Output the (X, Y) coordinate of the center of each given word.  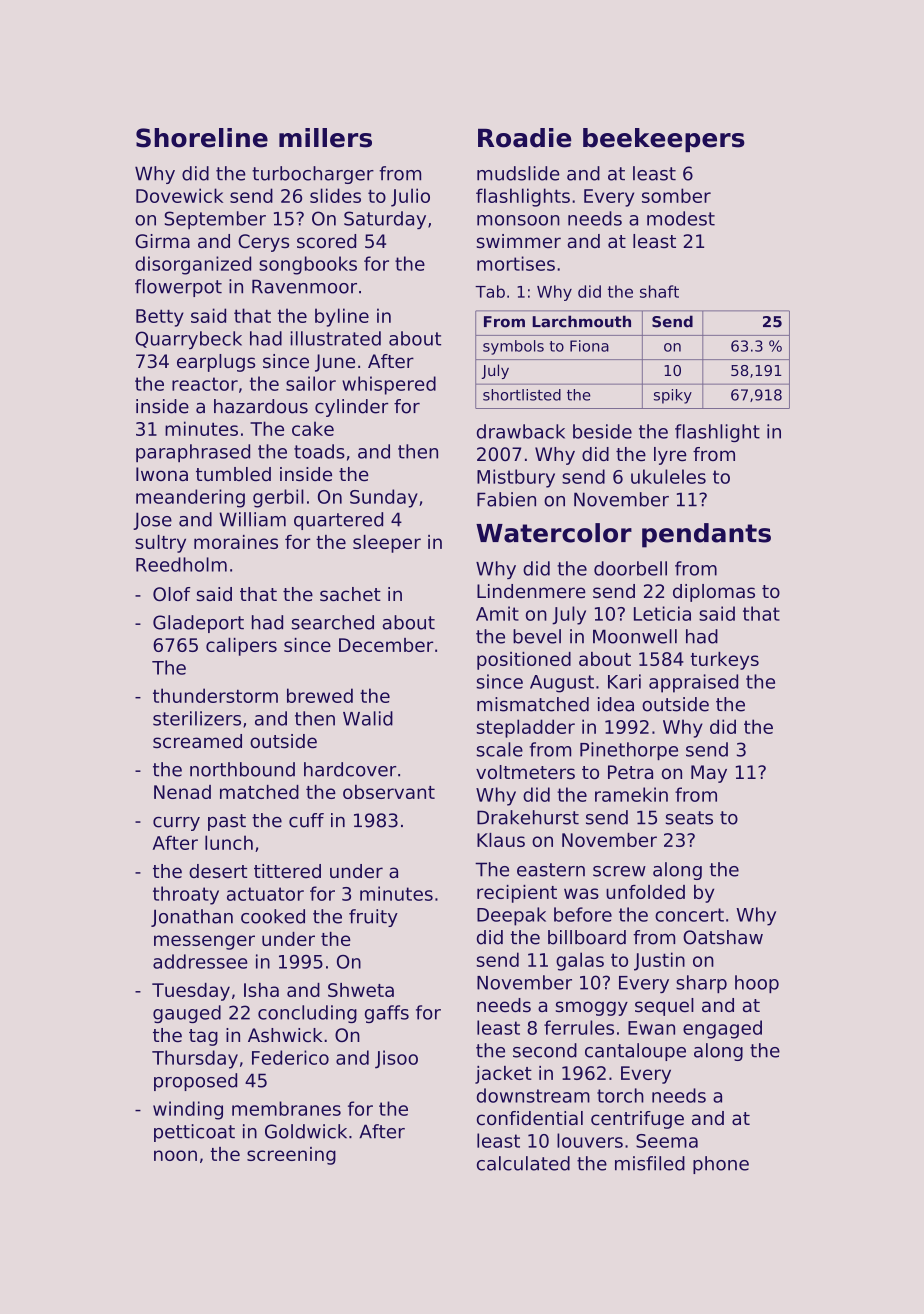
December (386, 645)
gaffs (387, 1014)
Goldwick (306, 1131)
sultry (160, 544)
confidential (530, 1118)
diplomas (714, 593)
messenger (204, 942)
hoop (757, 984)
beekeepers (664, 140)
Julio (410, 197)
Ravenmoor (304, 286)
